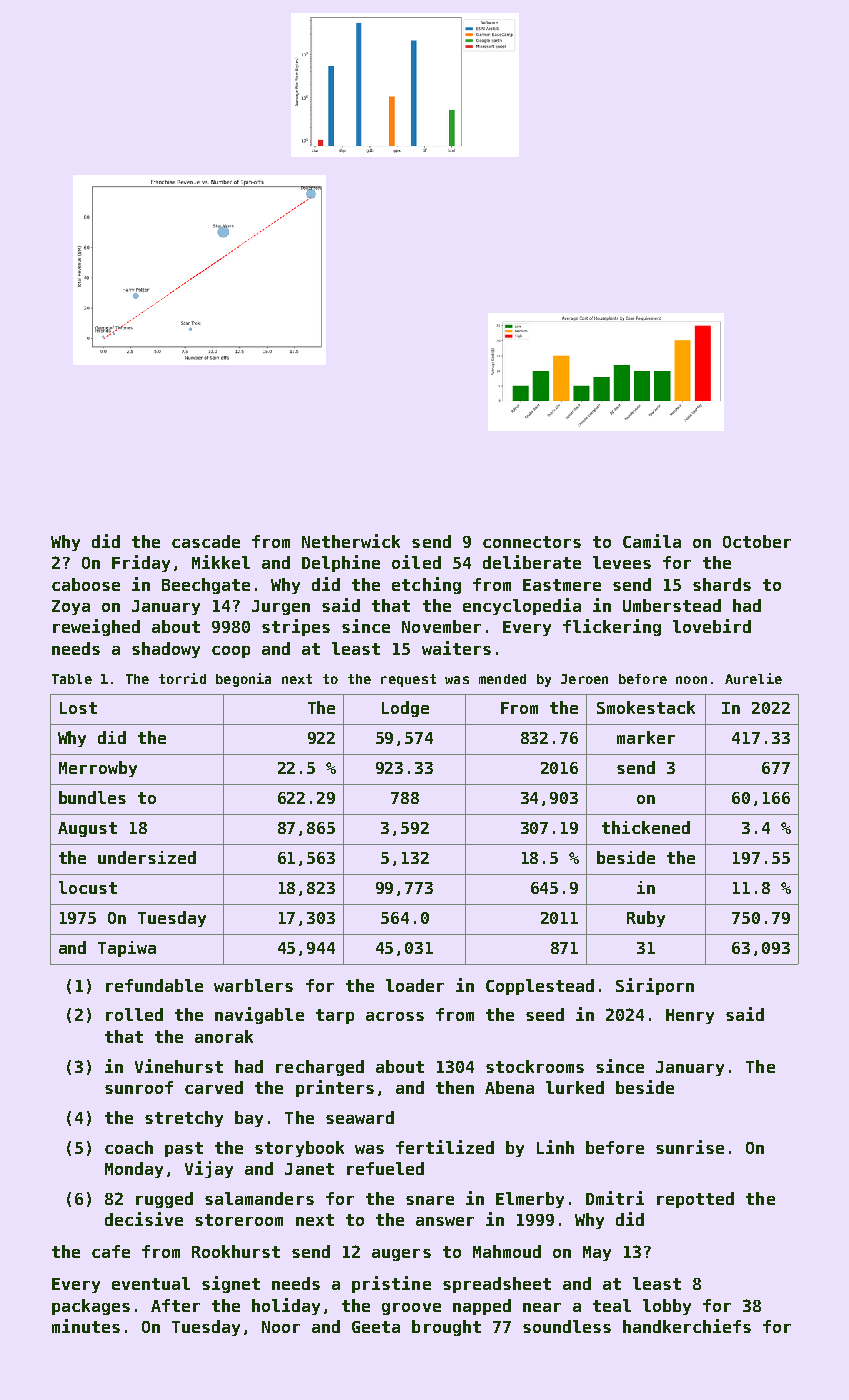  What do you see at coordinates (646, 919) in the document?
I see `Ruby` at bounding box center [646, 919].
